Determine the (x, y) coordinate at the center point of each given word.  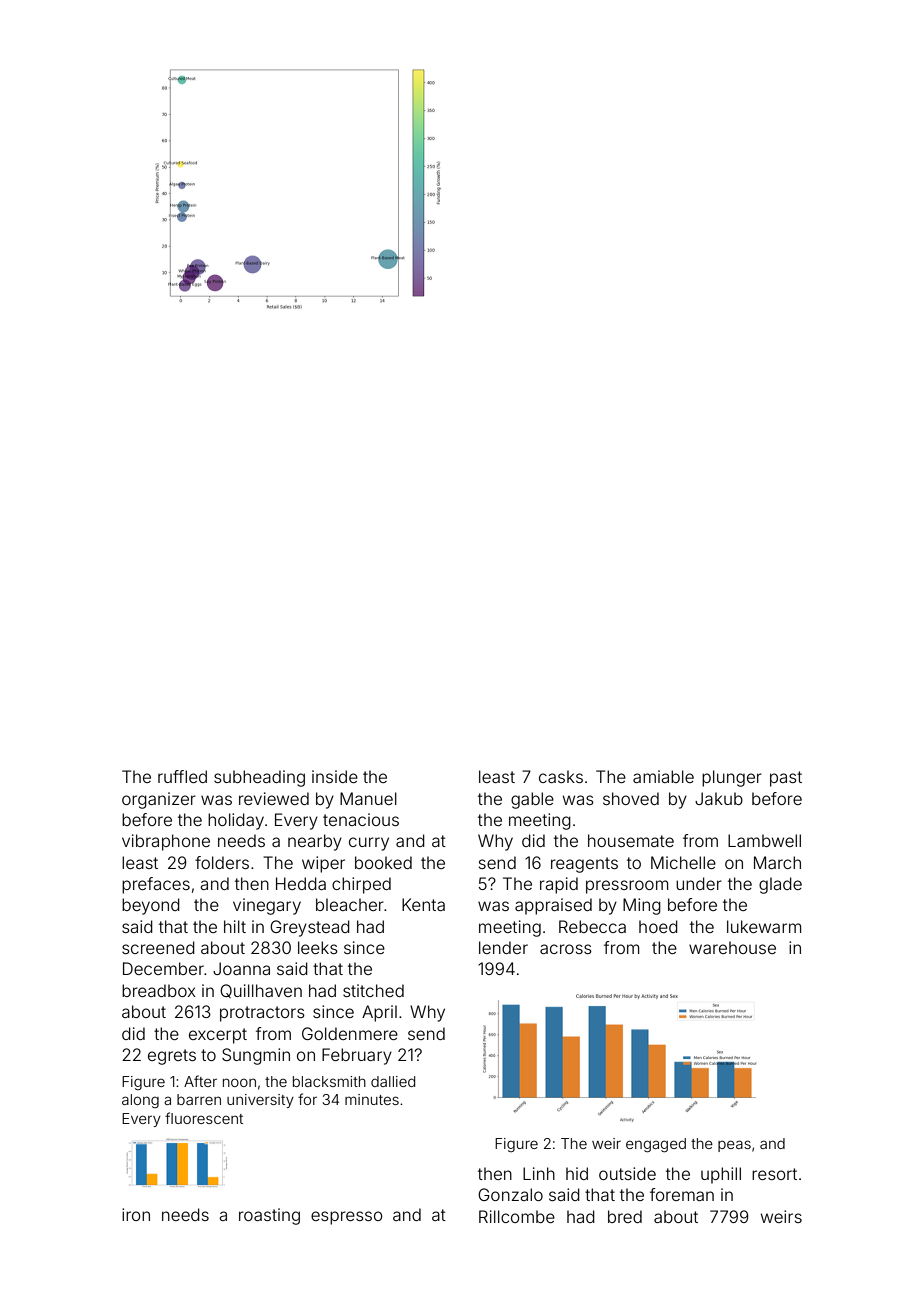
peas (734, 1146)
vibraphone (166, 842)
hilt (235, 926)
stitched (373, 990)
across (566, 949)
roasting (269, 1216)
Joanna (241, 968)
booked (383, 862)
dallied (393, 1081)
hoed (658, 926)
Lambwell (764, 840)
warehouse (732, 947)
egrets (172, 1057)
